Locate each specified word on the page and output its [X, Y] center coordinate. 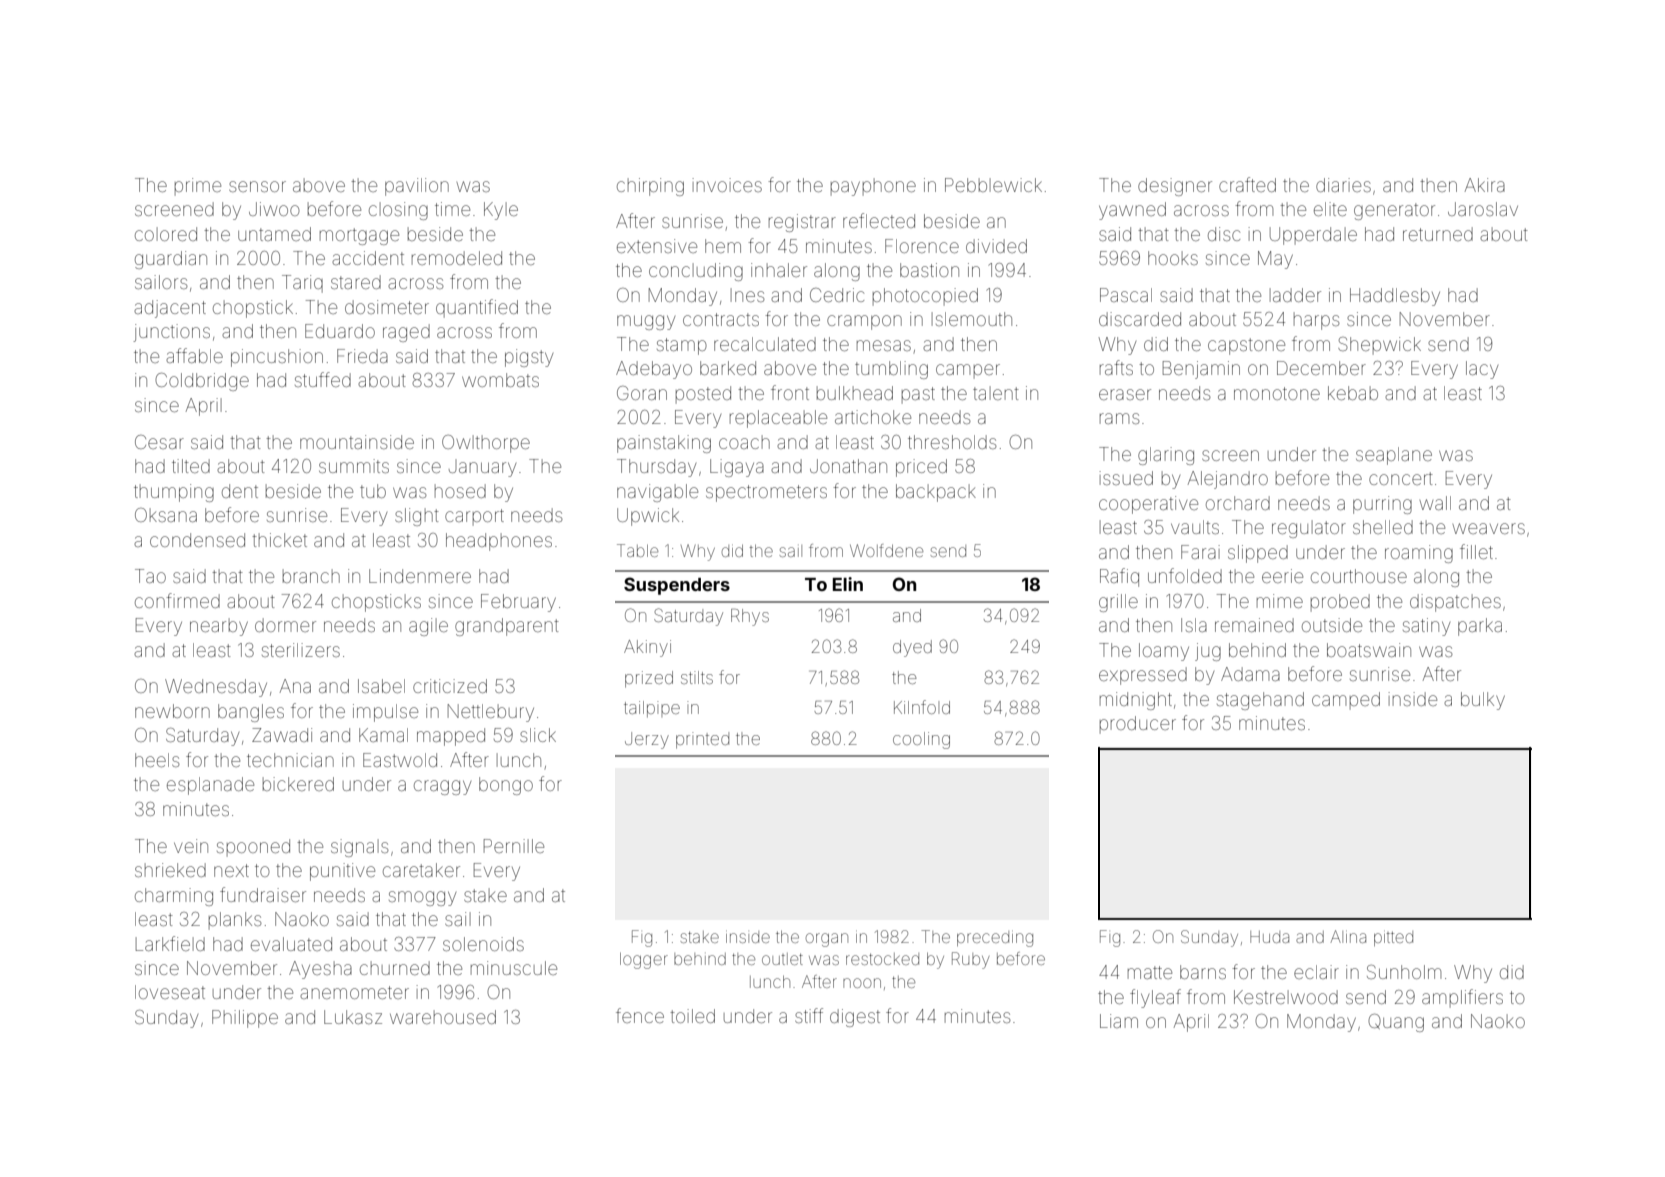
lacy [1482, 370]
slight [417, 517]
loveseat [170, 992]
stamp [682, 346]
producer [1138, 725]
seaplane [1394, 456]
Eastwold [400, 760]
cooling [921, 740]
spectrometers [766, 493]
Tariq [302, 284]
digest [855, 1018]
